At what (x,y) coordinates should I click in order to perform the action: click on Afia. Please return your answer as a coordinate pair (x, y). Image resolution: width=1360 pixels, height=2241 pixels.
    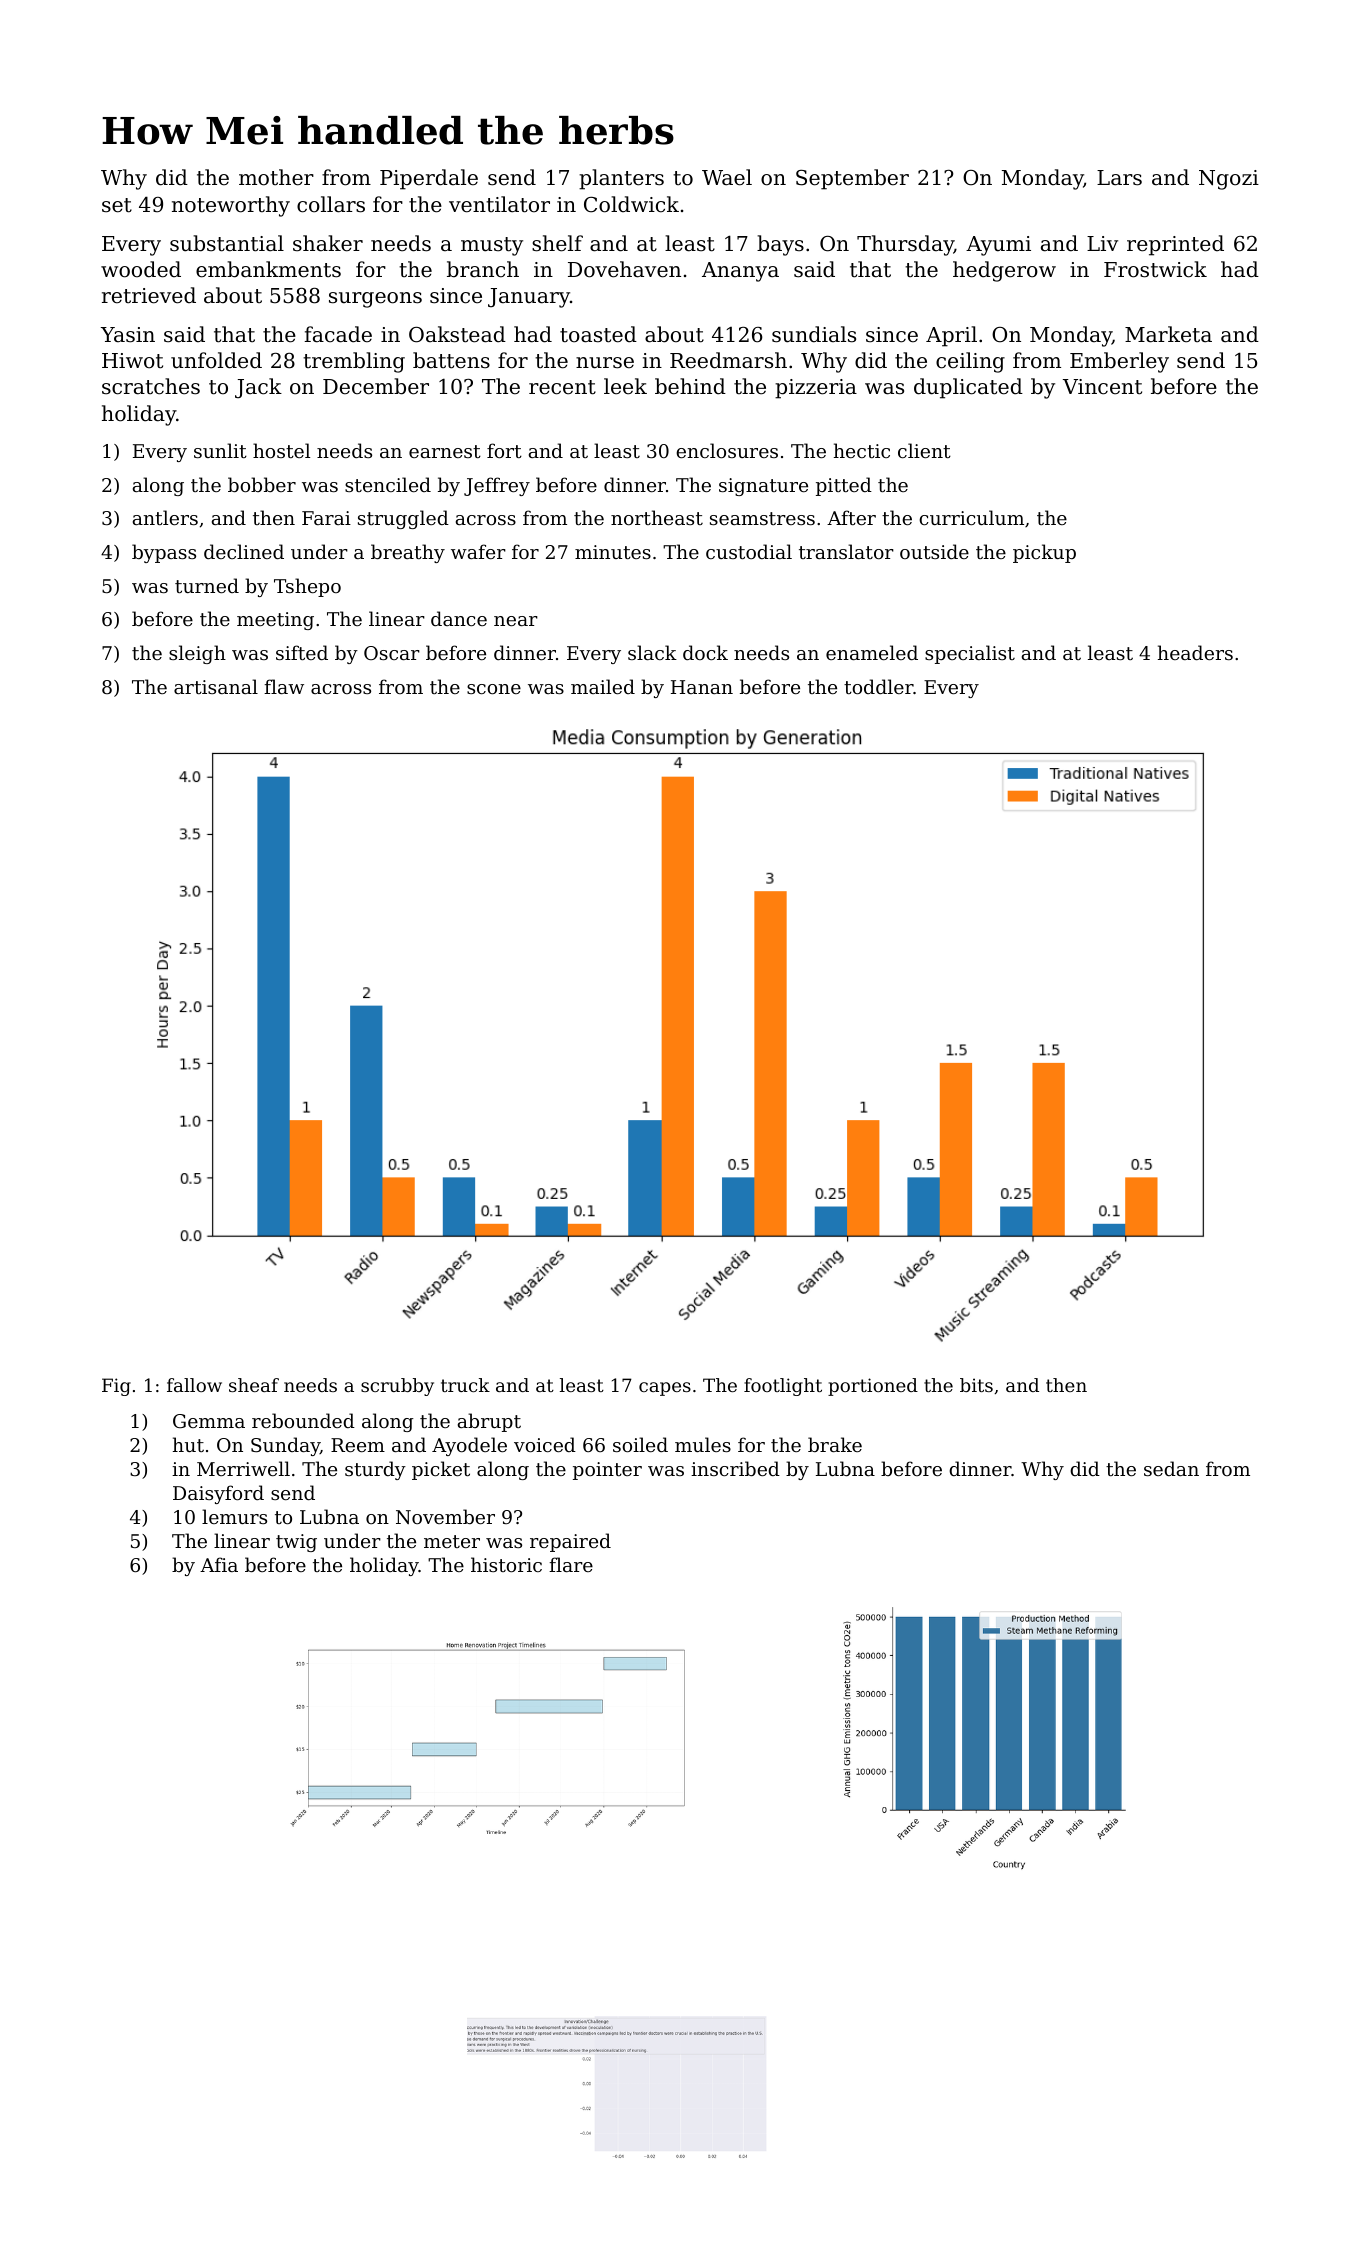
    Looking at the image, I should click on (219, 1564).
